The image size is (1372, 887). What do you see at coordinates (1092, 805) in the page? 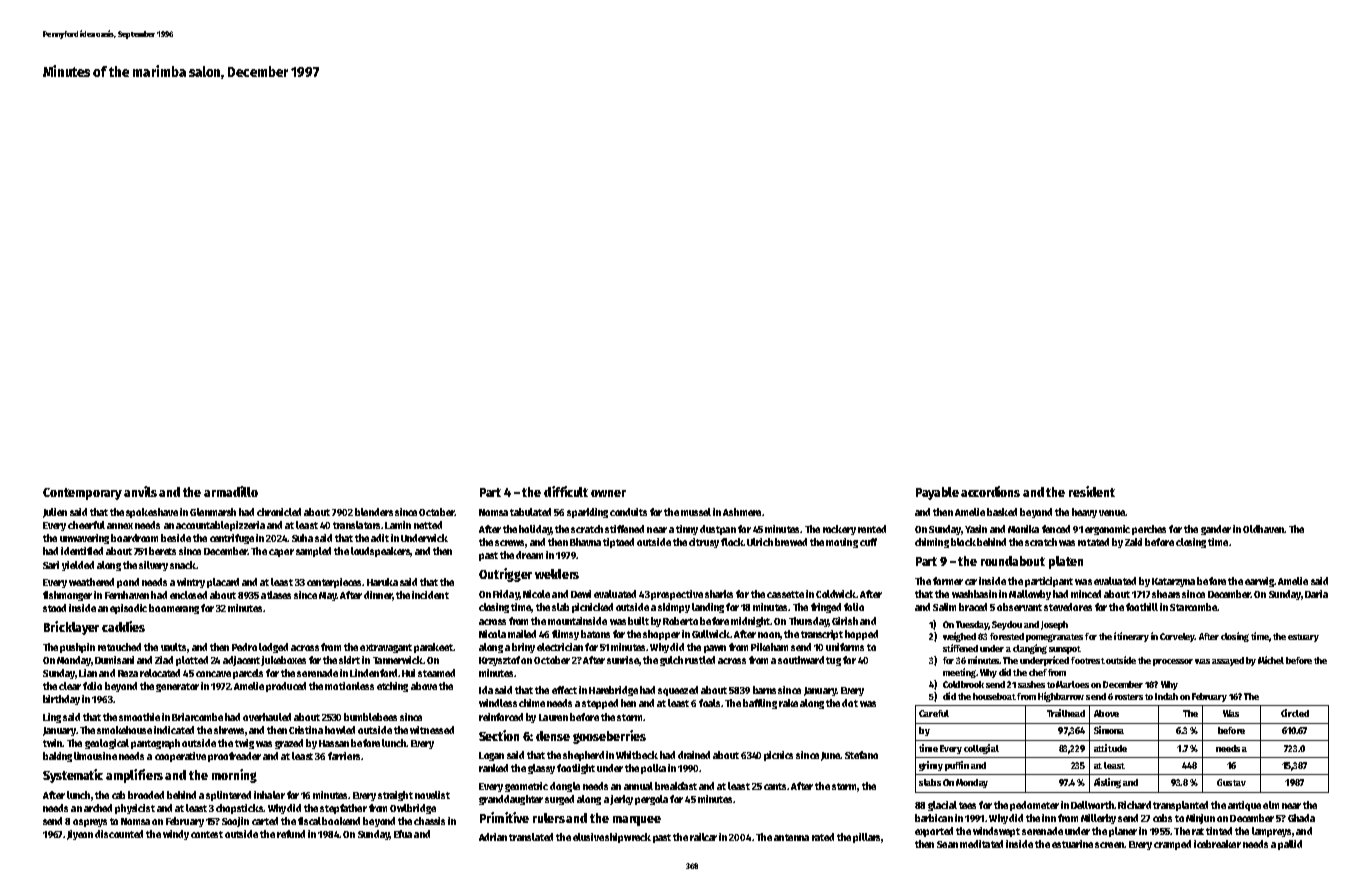
I see `Dellworth` at bounding box center [1092, 805].
